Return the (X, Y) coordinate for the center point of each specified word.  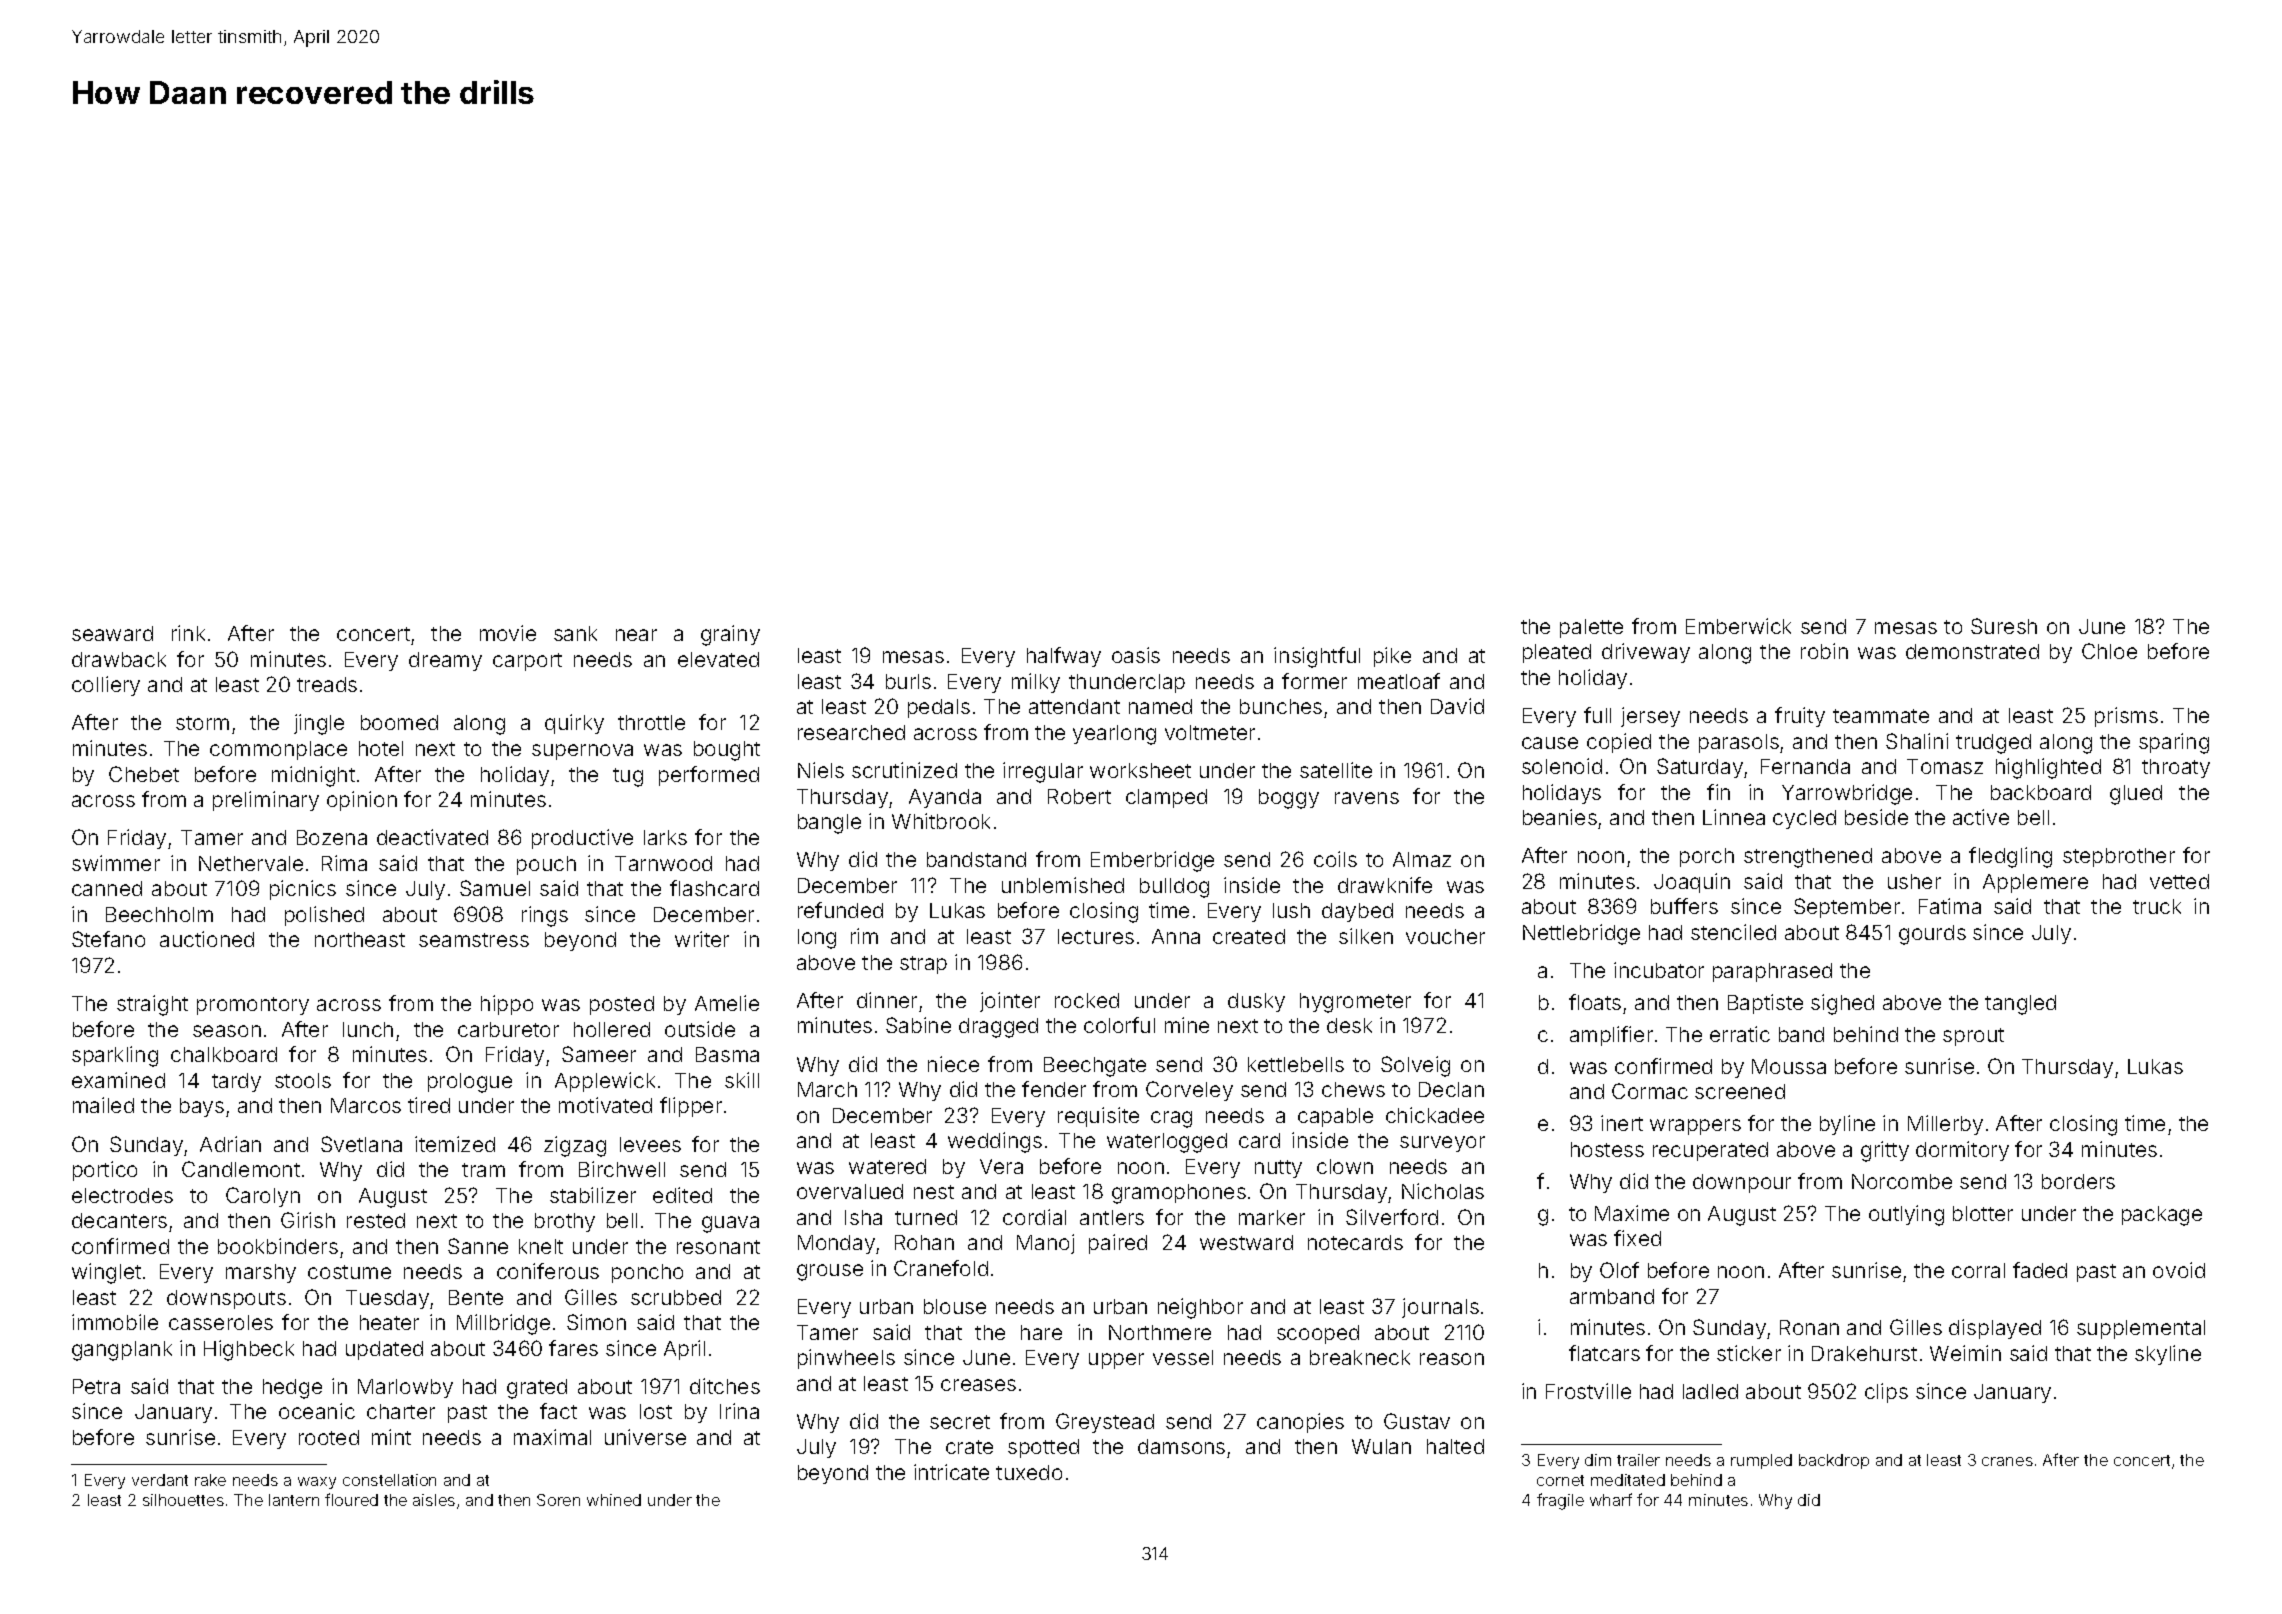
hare (1041, 1332)
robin (1824, 651)
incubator (1659, 970)
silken (1366, 936)
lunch (368, 1029)
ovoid (2179, 1270)
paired (1118, 1244)
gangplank (122, 1351)
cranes (2007, 1461)
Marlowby (405, 1388)
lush (1291, 910)
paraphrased (1772, 972)
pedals (939, 708)
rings (545, 916)
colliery (106, 686)
